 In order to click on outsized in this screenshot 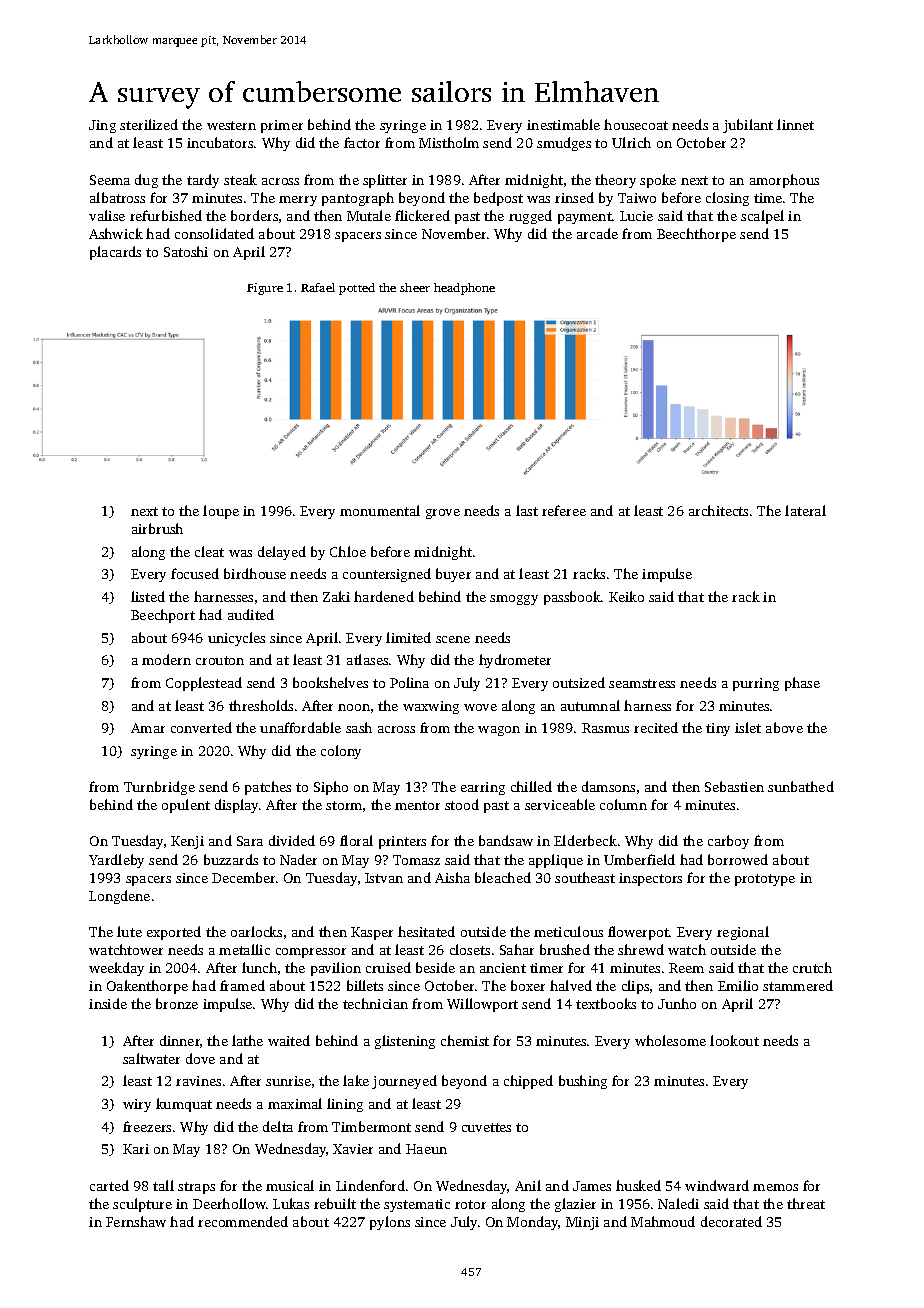, I will do `click(579, 682)`.
